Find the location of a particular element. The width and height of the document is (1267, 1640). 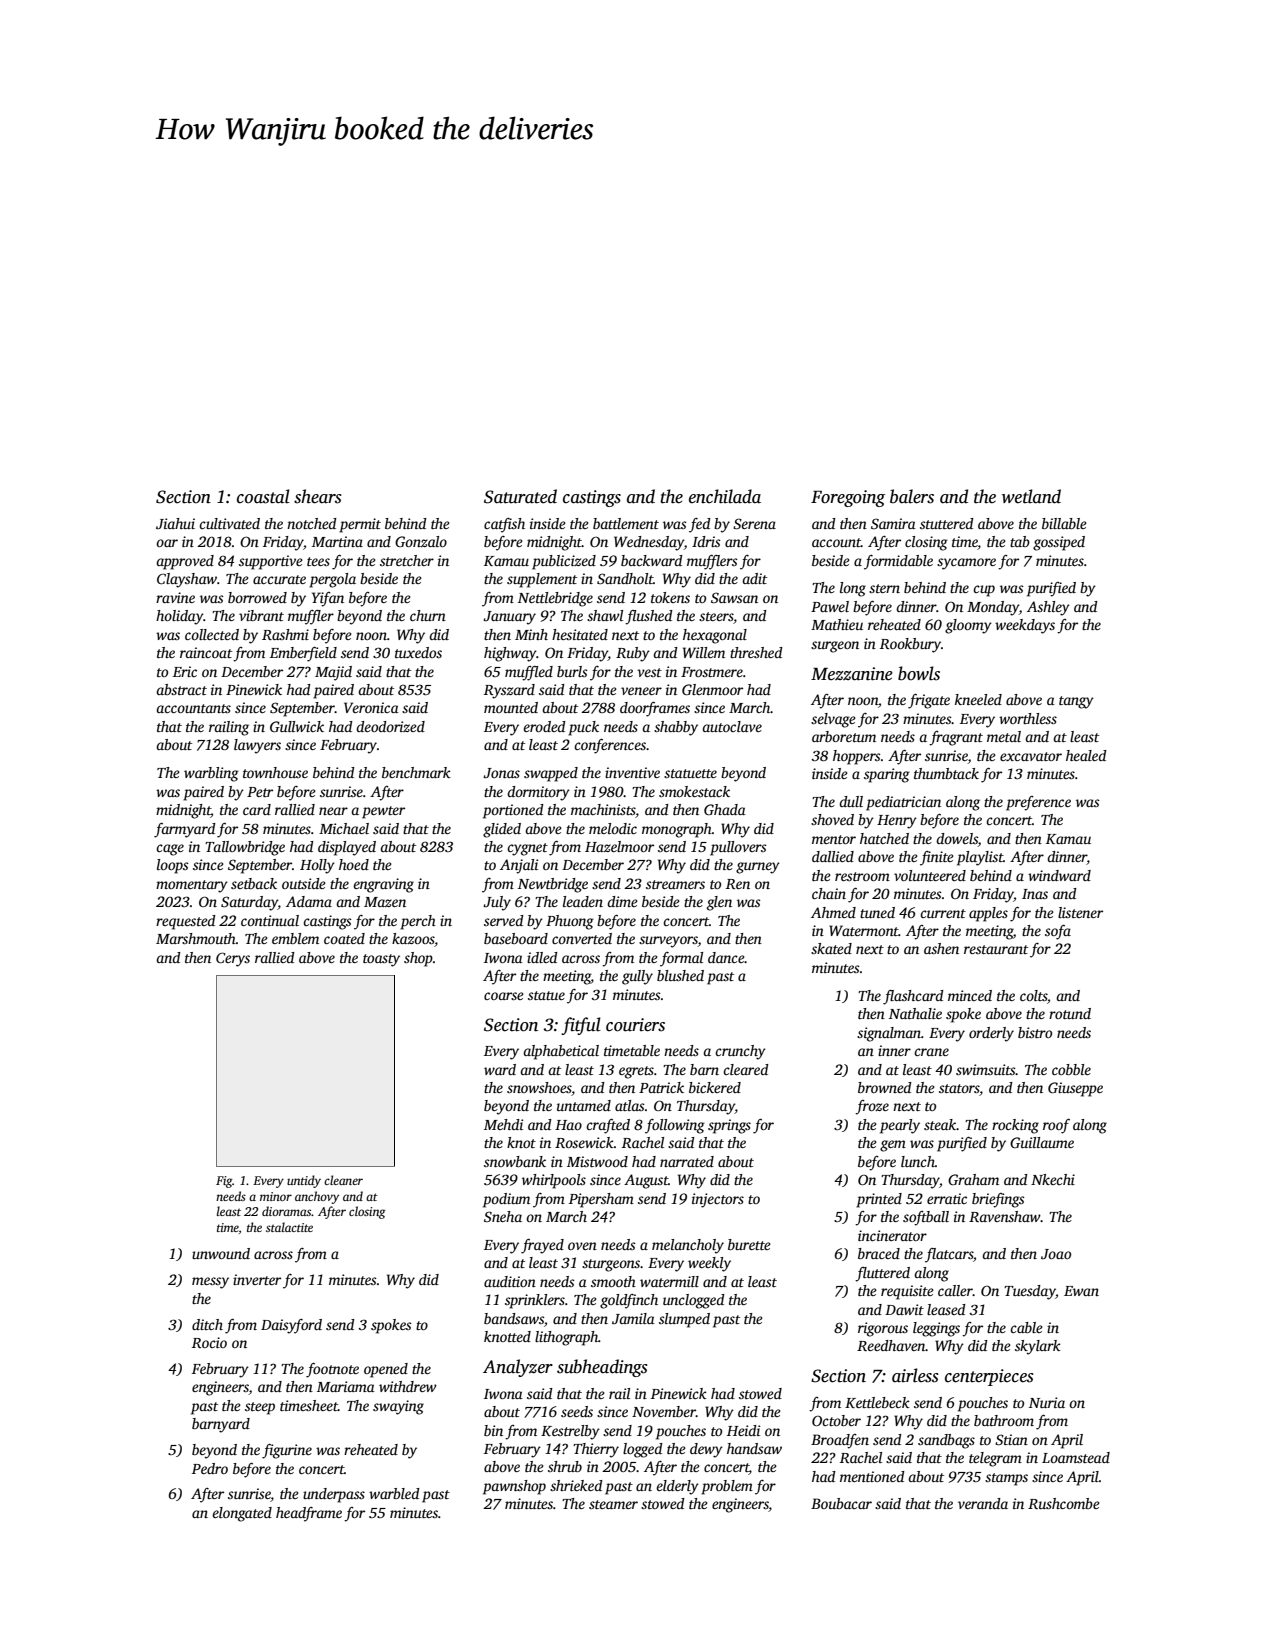

cultivated is located at coordinates (229, 523).
